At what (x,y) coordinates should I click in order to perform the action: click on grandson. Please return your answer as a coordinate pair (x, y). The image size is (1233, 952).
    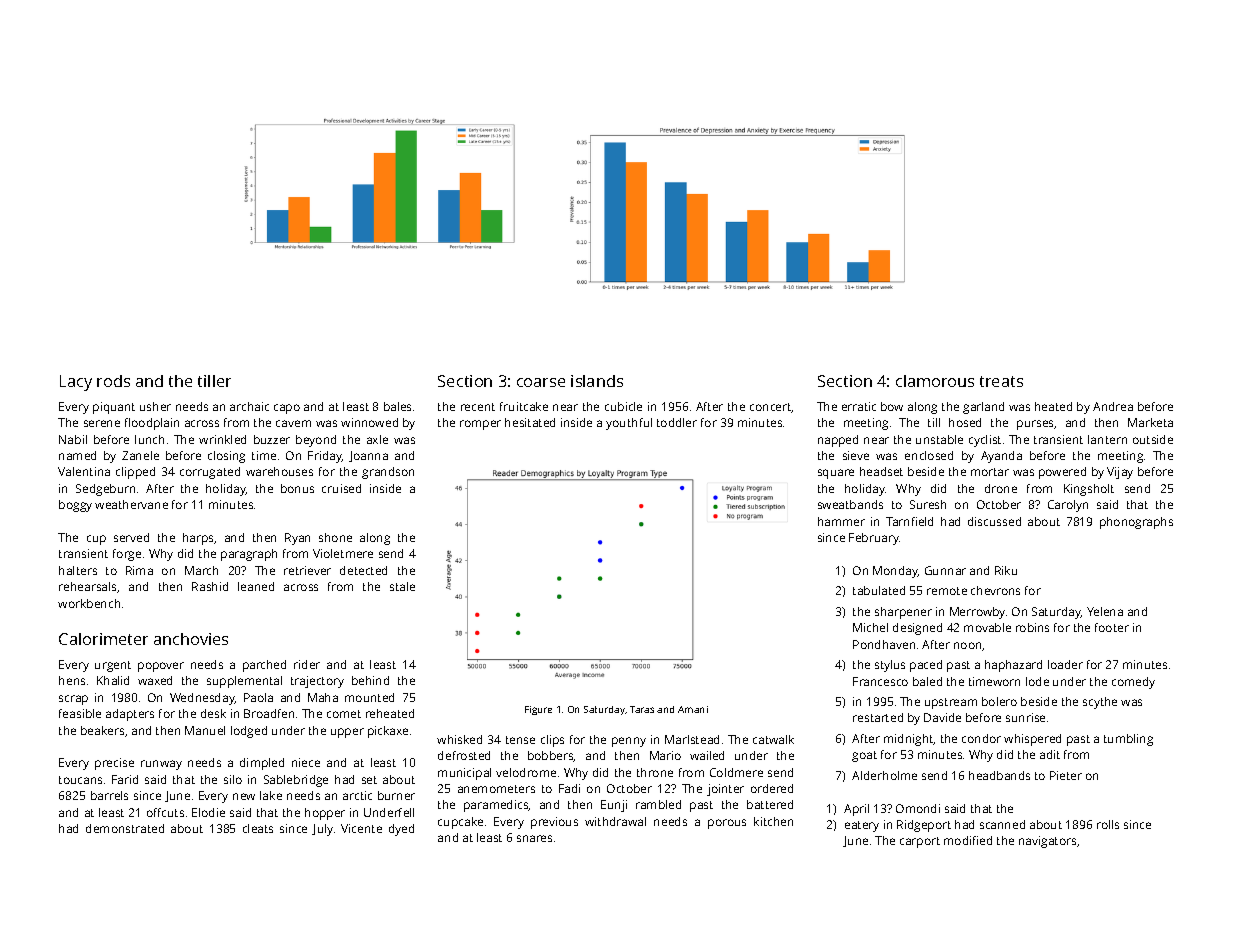
    Looking at the image, I should click on (388, 473).
